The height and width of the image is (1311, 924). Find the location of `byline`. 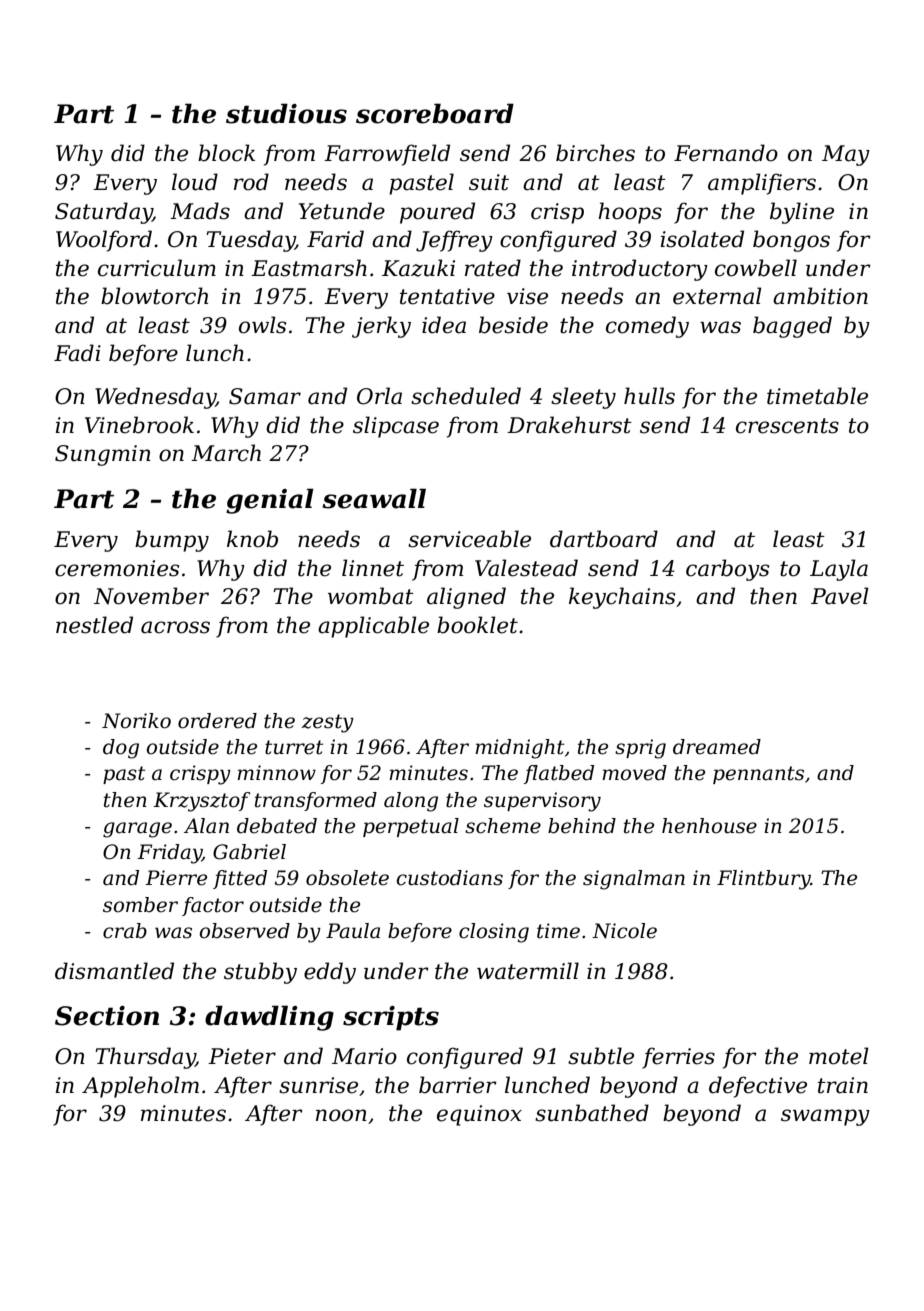

byline is located at coordinates (802, 213).
